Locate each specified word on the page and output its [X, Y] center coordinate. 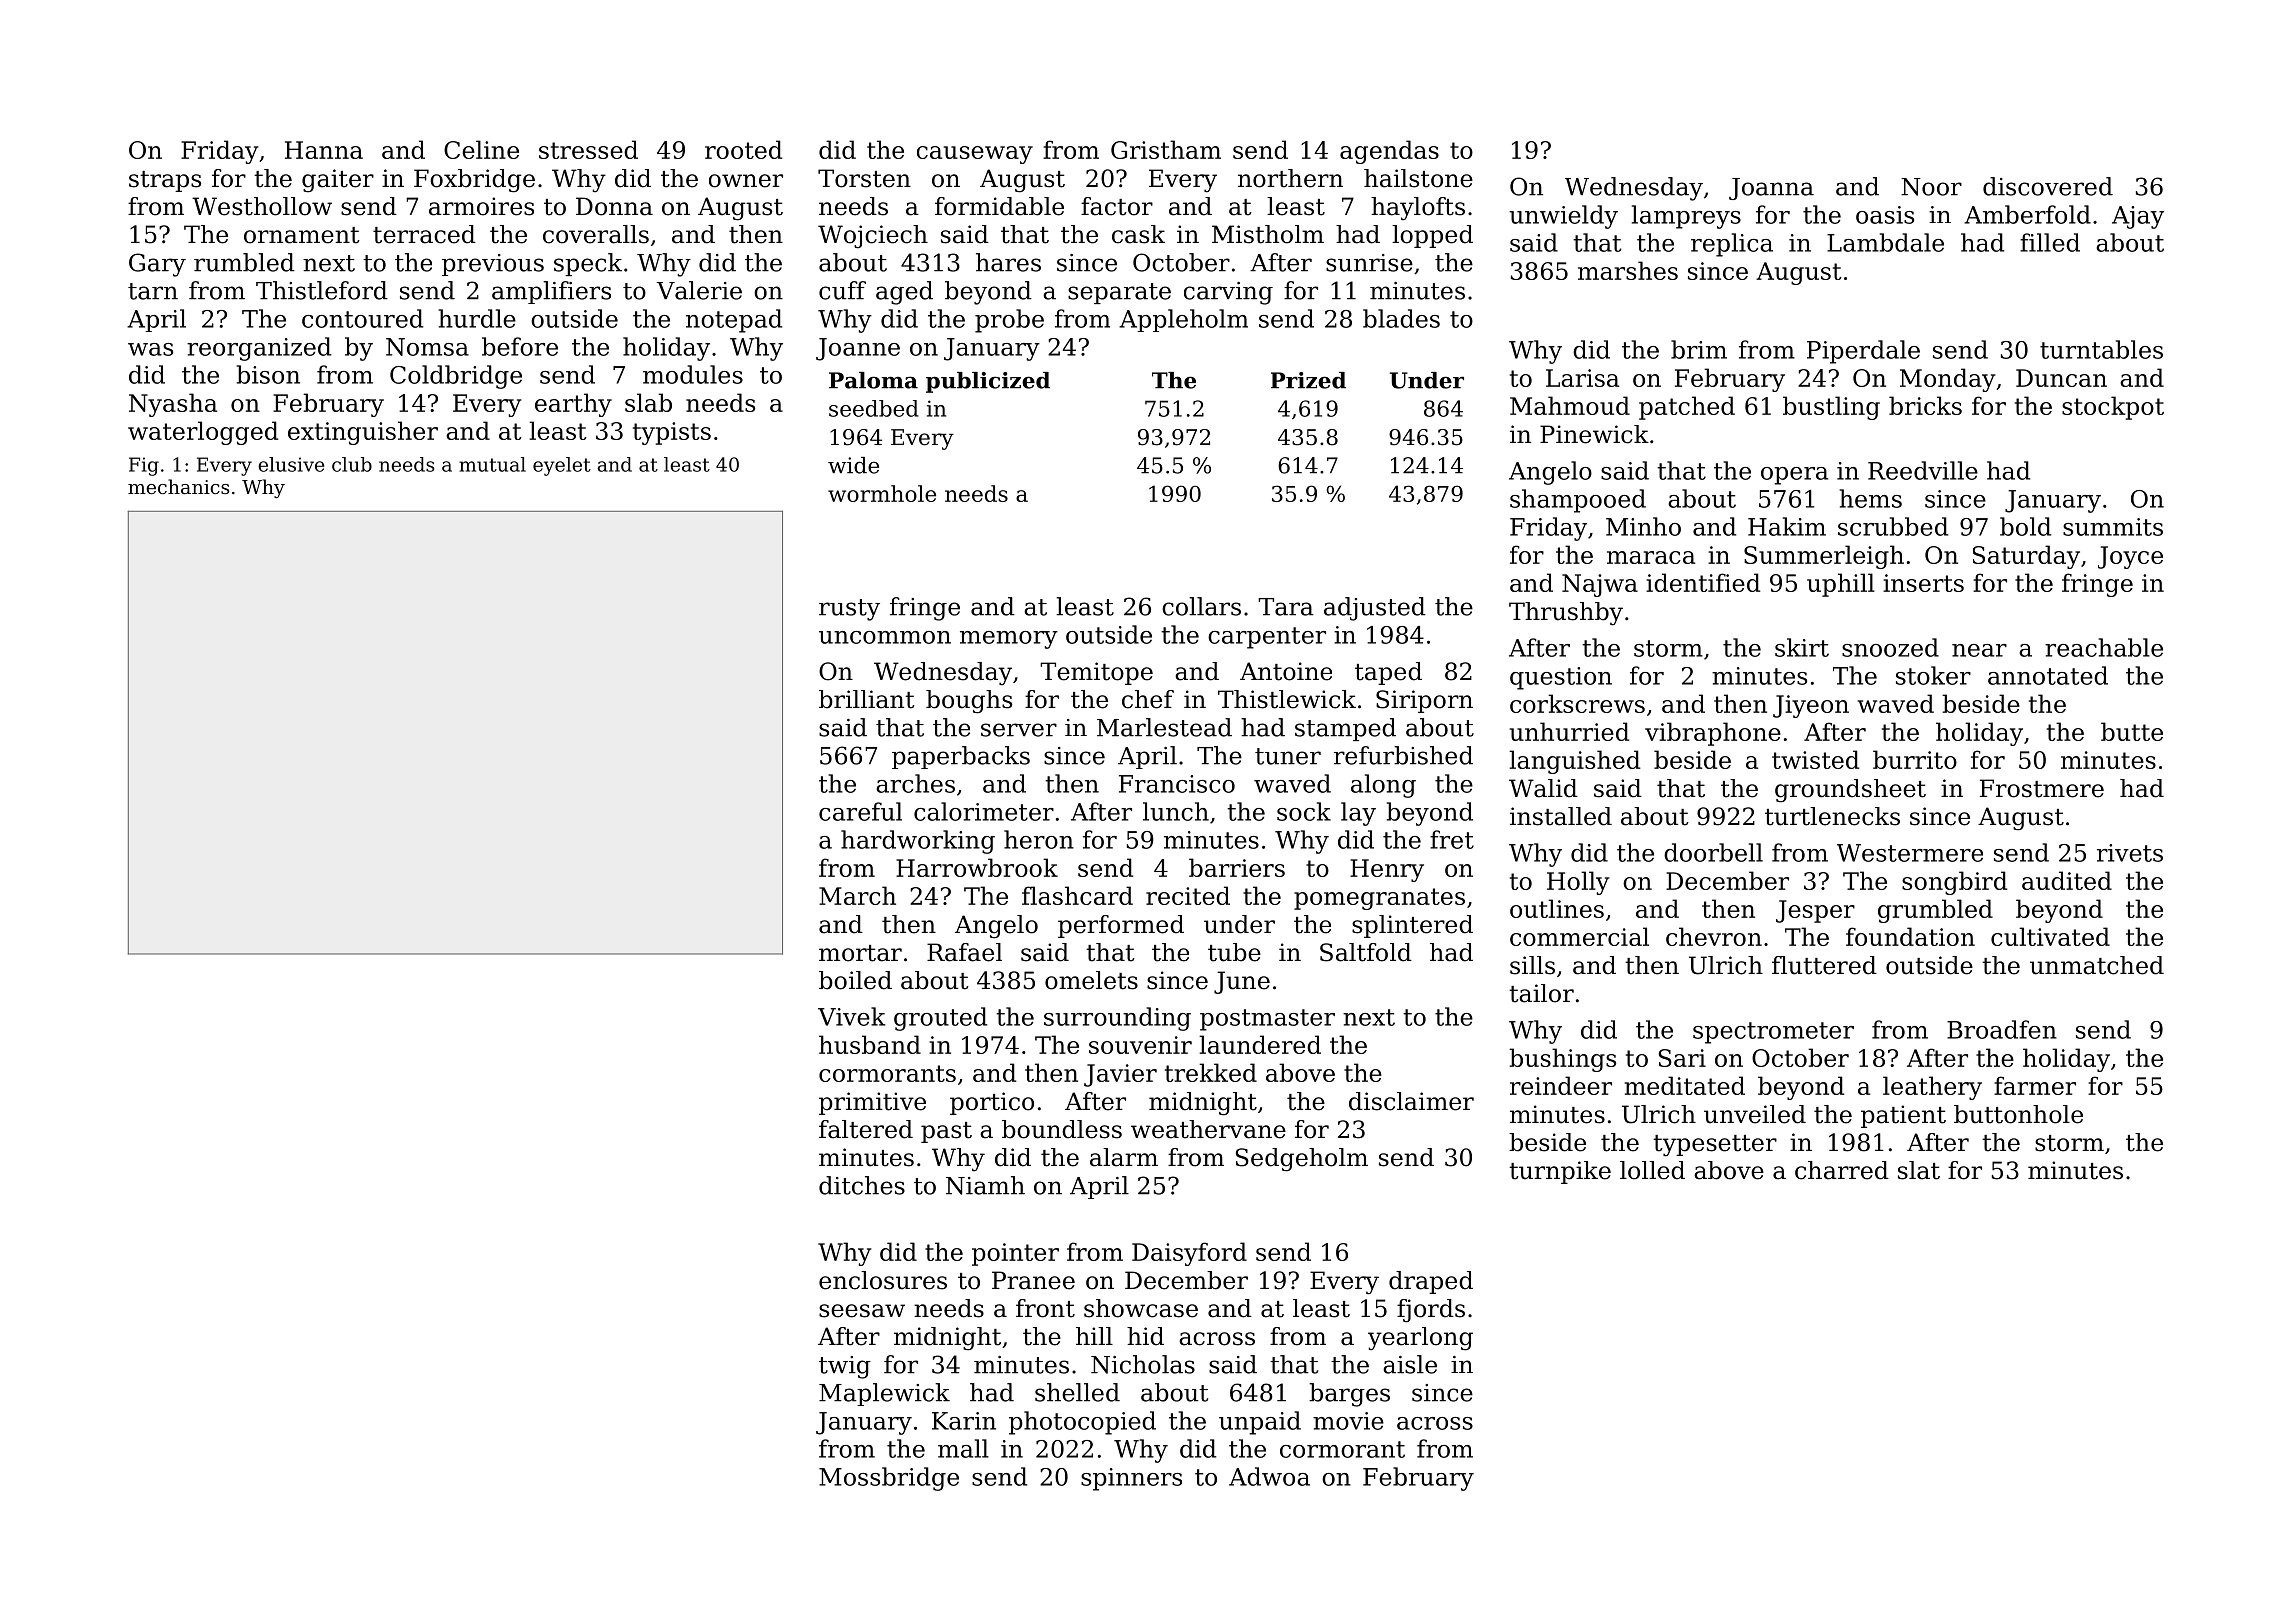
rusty [849, 610]
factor [1117, 206]
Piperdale [1863, 352]
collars [1201, 606]
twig [845, 1367]
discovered [2048, 186]
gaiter [338, 181]
